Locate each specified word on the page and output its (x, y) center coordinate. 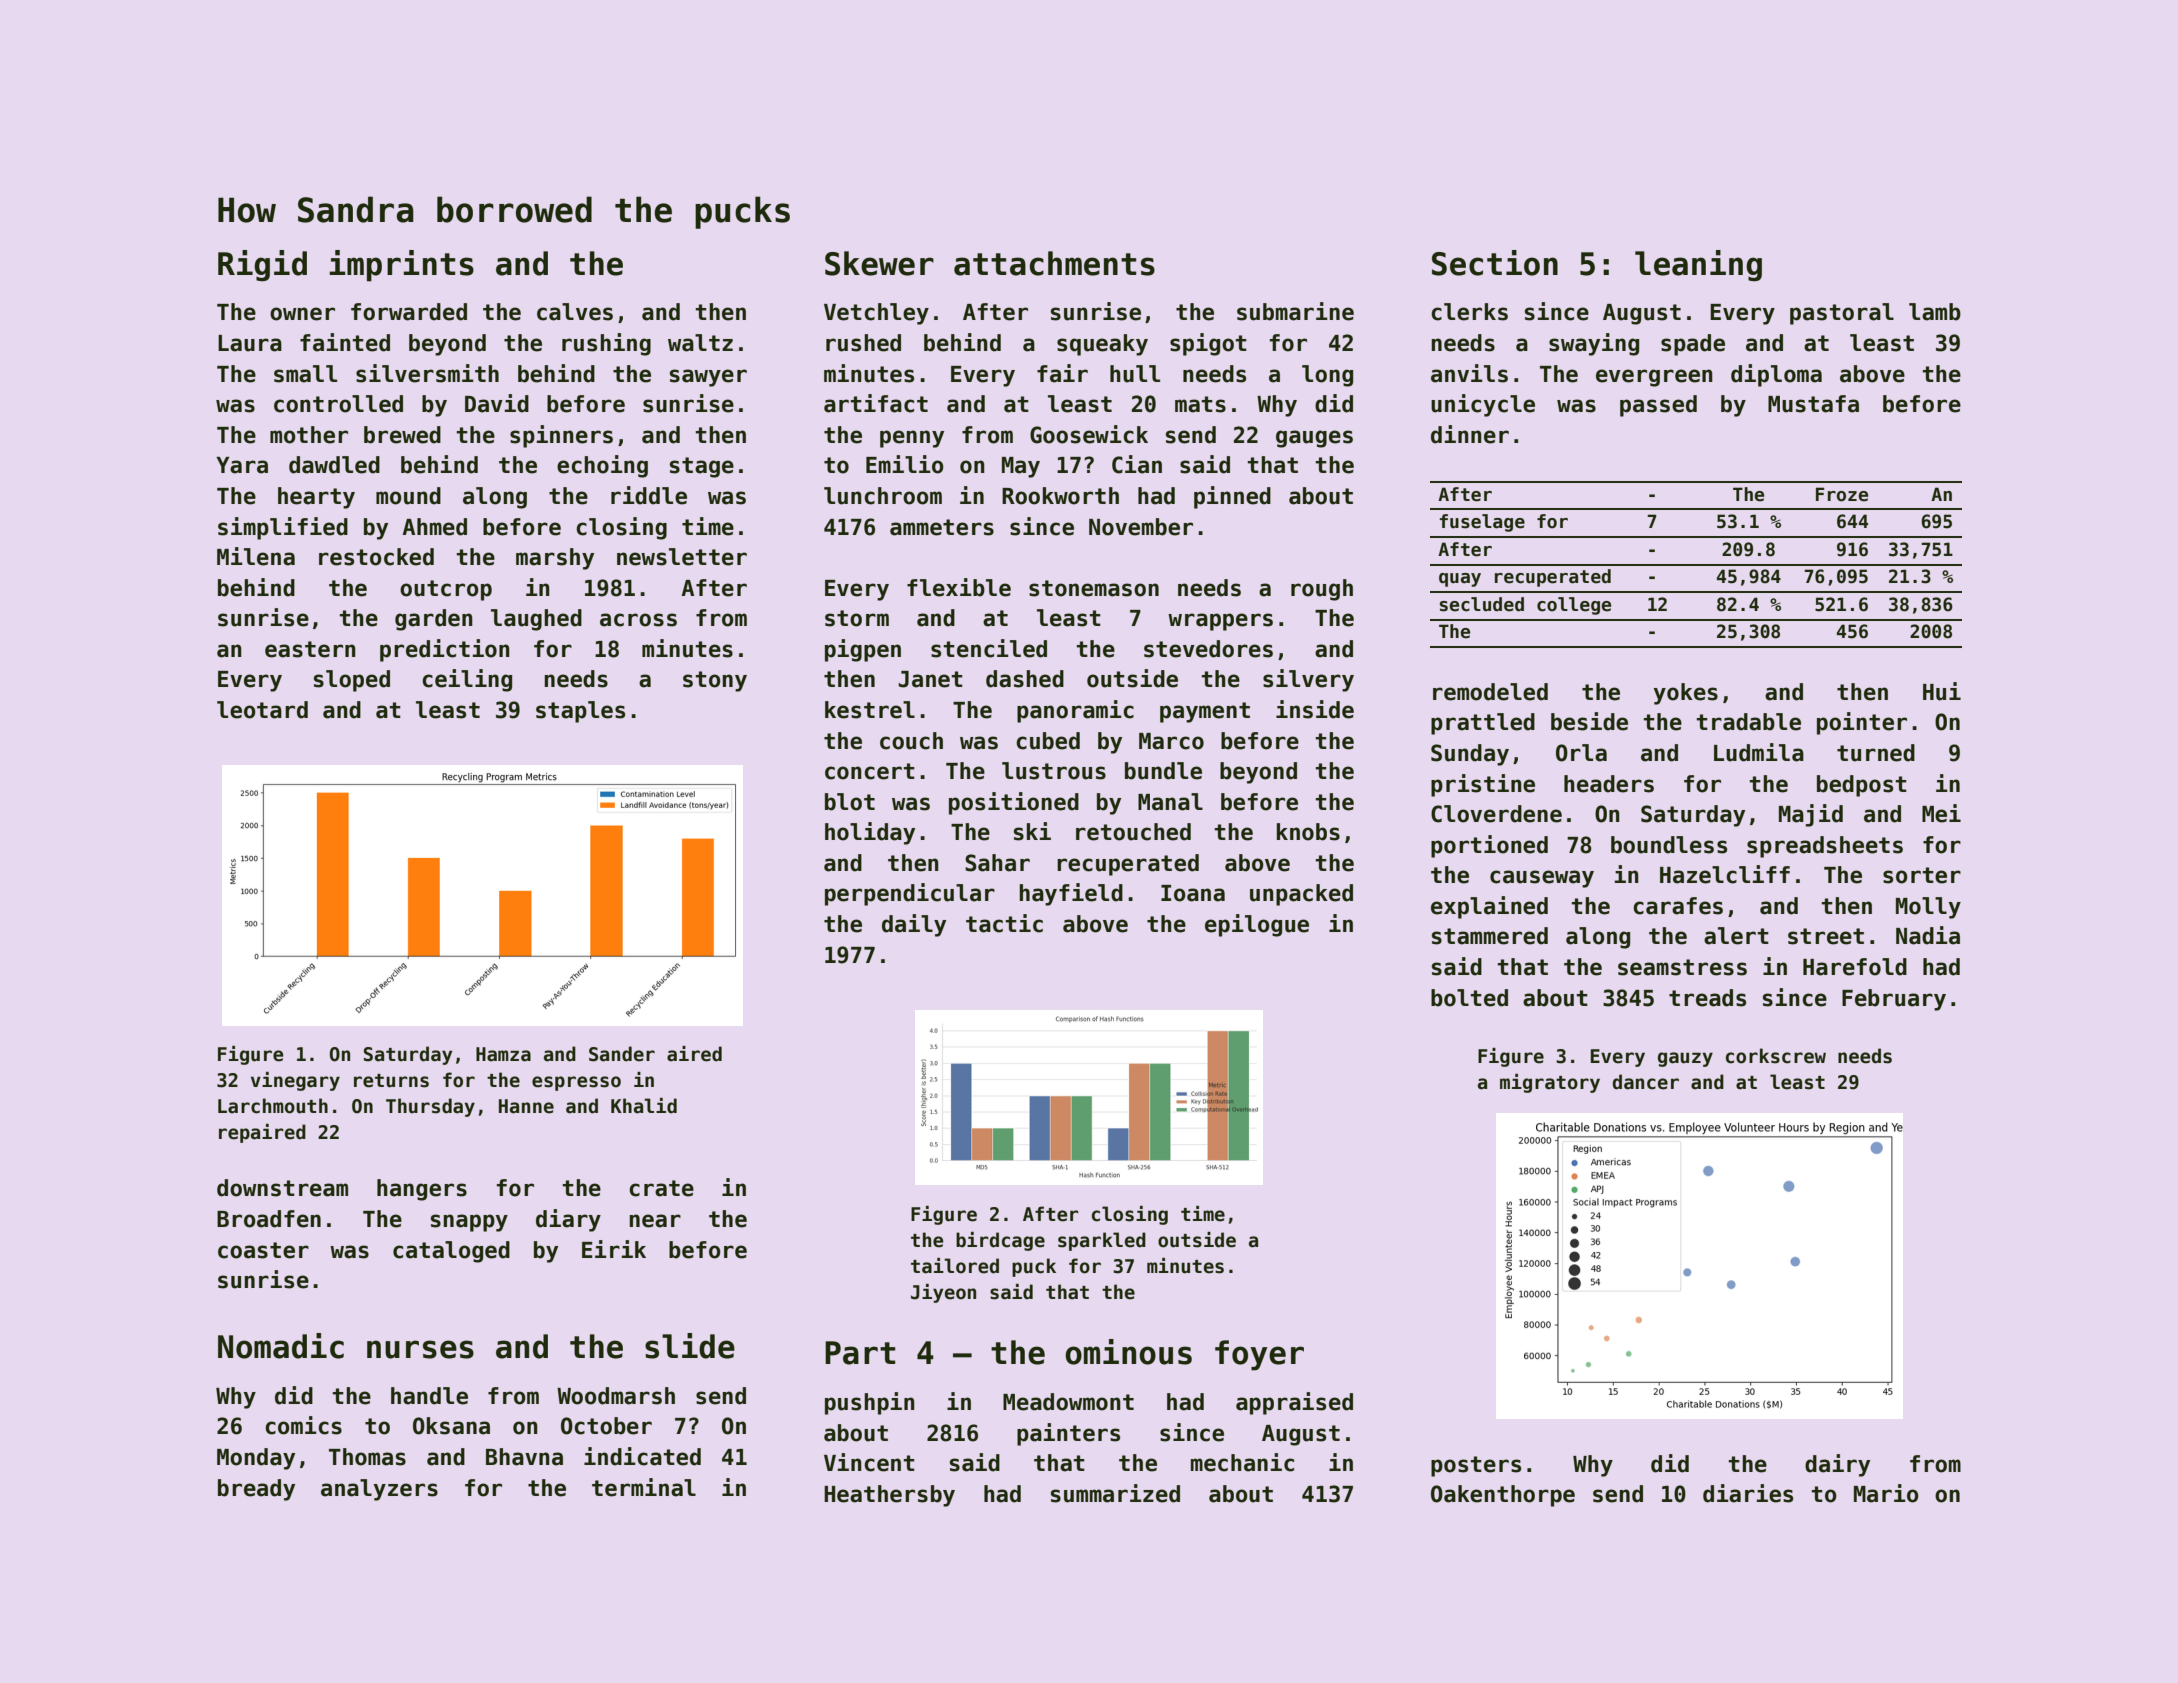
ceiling (467, 680)
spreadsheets (1825, 847)
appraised (1294, 1403)
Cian (1137, 464)
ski (1032, 831)
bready (256, 1490)
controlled (338, 404)
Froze (1842, 494)
